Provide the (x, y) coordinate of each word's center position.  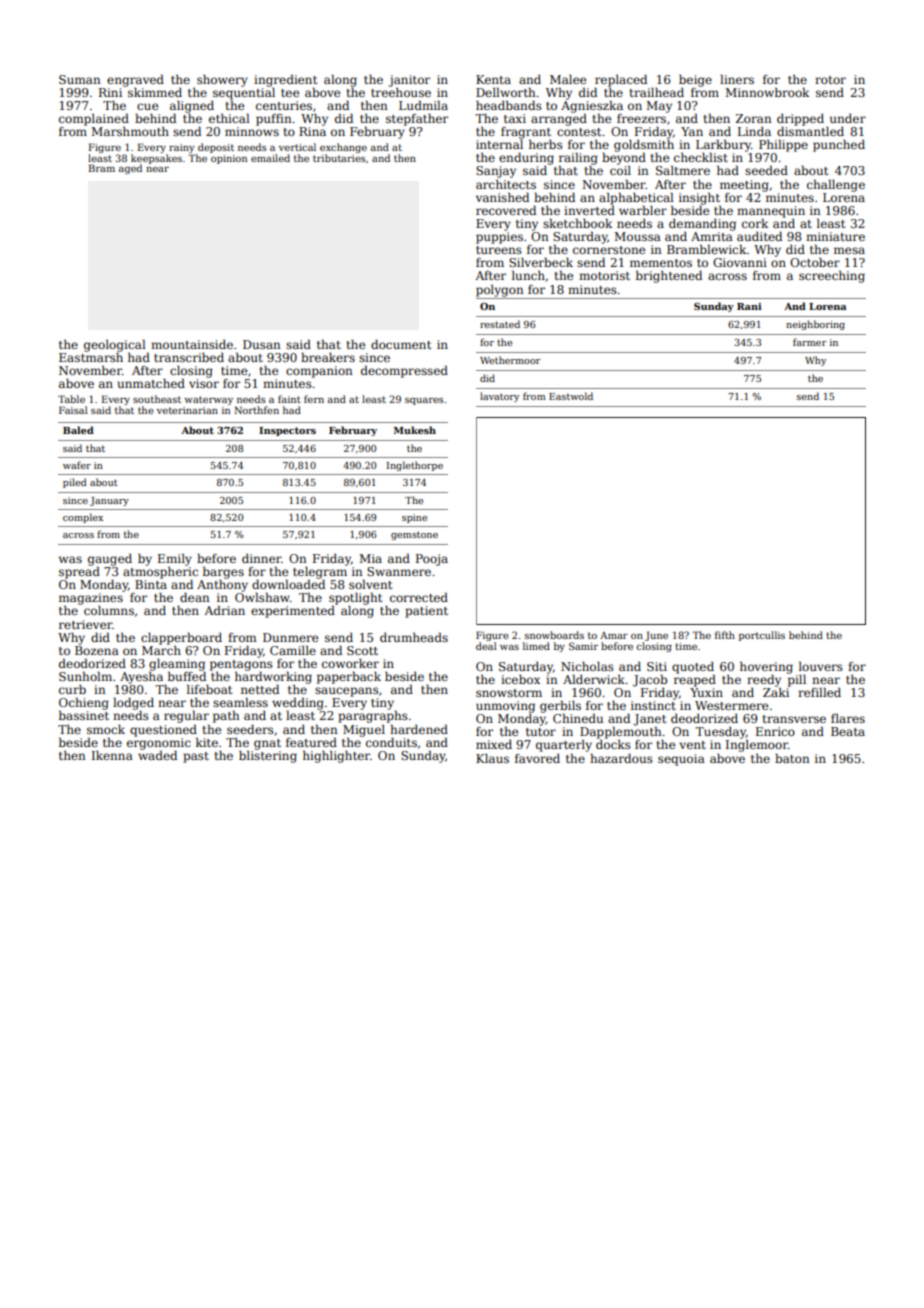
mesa (849, 250)
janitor (409, 81)
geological (115, 346)
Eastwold (571, 396)
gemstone (414, 535)
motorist (604, 275)
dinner (261, 558)
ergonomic (159, 744)
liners (737, 79)
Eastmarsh (91, 357)
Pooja (432, 560)
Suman (80, 79)
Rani (749, 306)
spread (79, 573)
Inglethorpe (415, 466)
